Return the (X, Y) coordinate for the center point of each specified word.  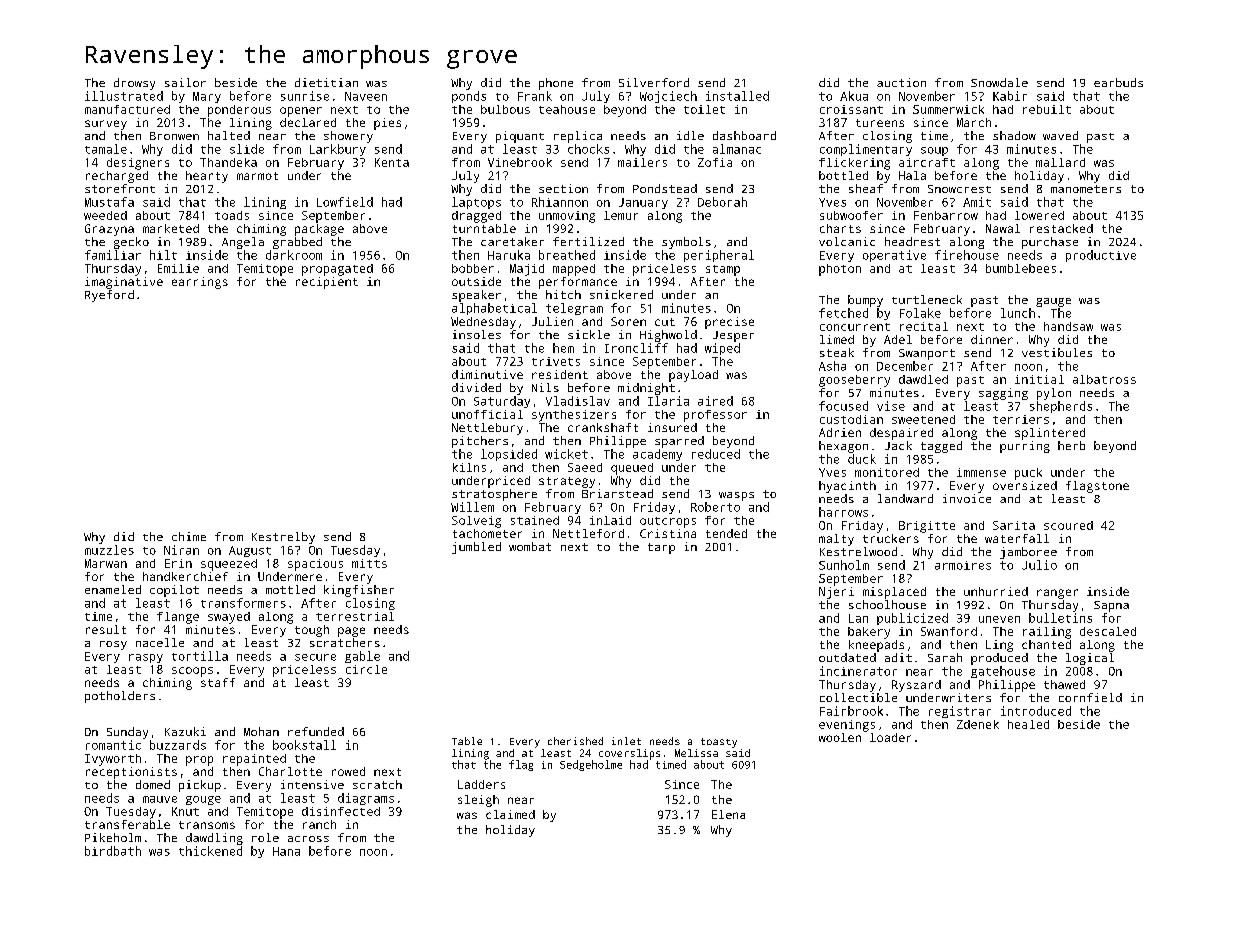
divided (476, 387)
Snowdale (999, 82)
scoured (1068, 525)
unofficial (487, 414)
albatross (1104, 379)
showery (348, 137)
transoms (207, 825)
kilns (469, 467)
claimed (510, 814)
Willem (472, 507)
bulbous (505, 109)
